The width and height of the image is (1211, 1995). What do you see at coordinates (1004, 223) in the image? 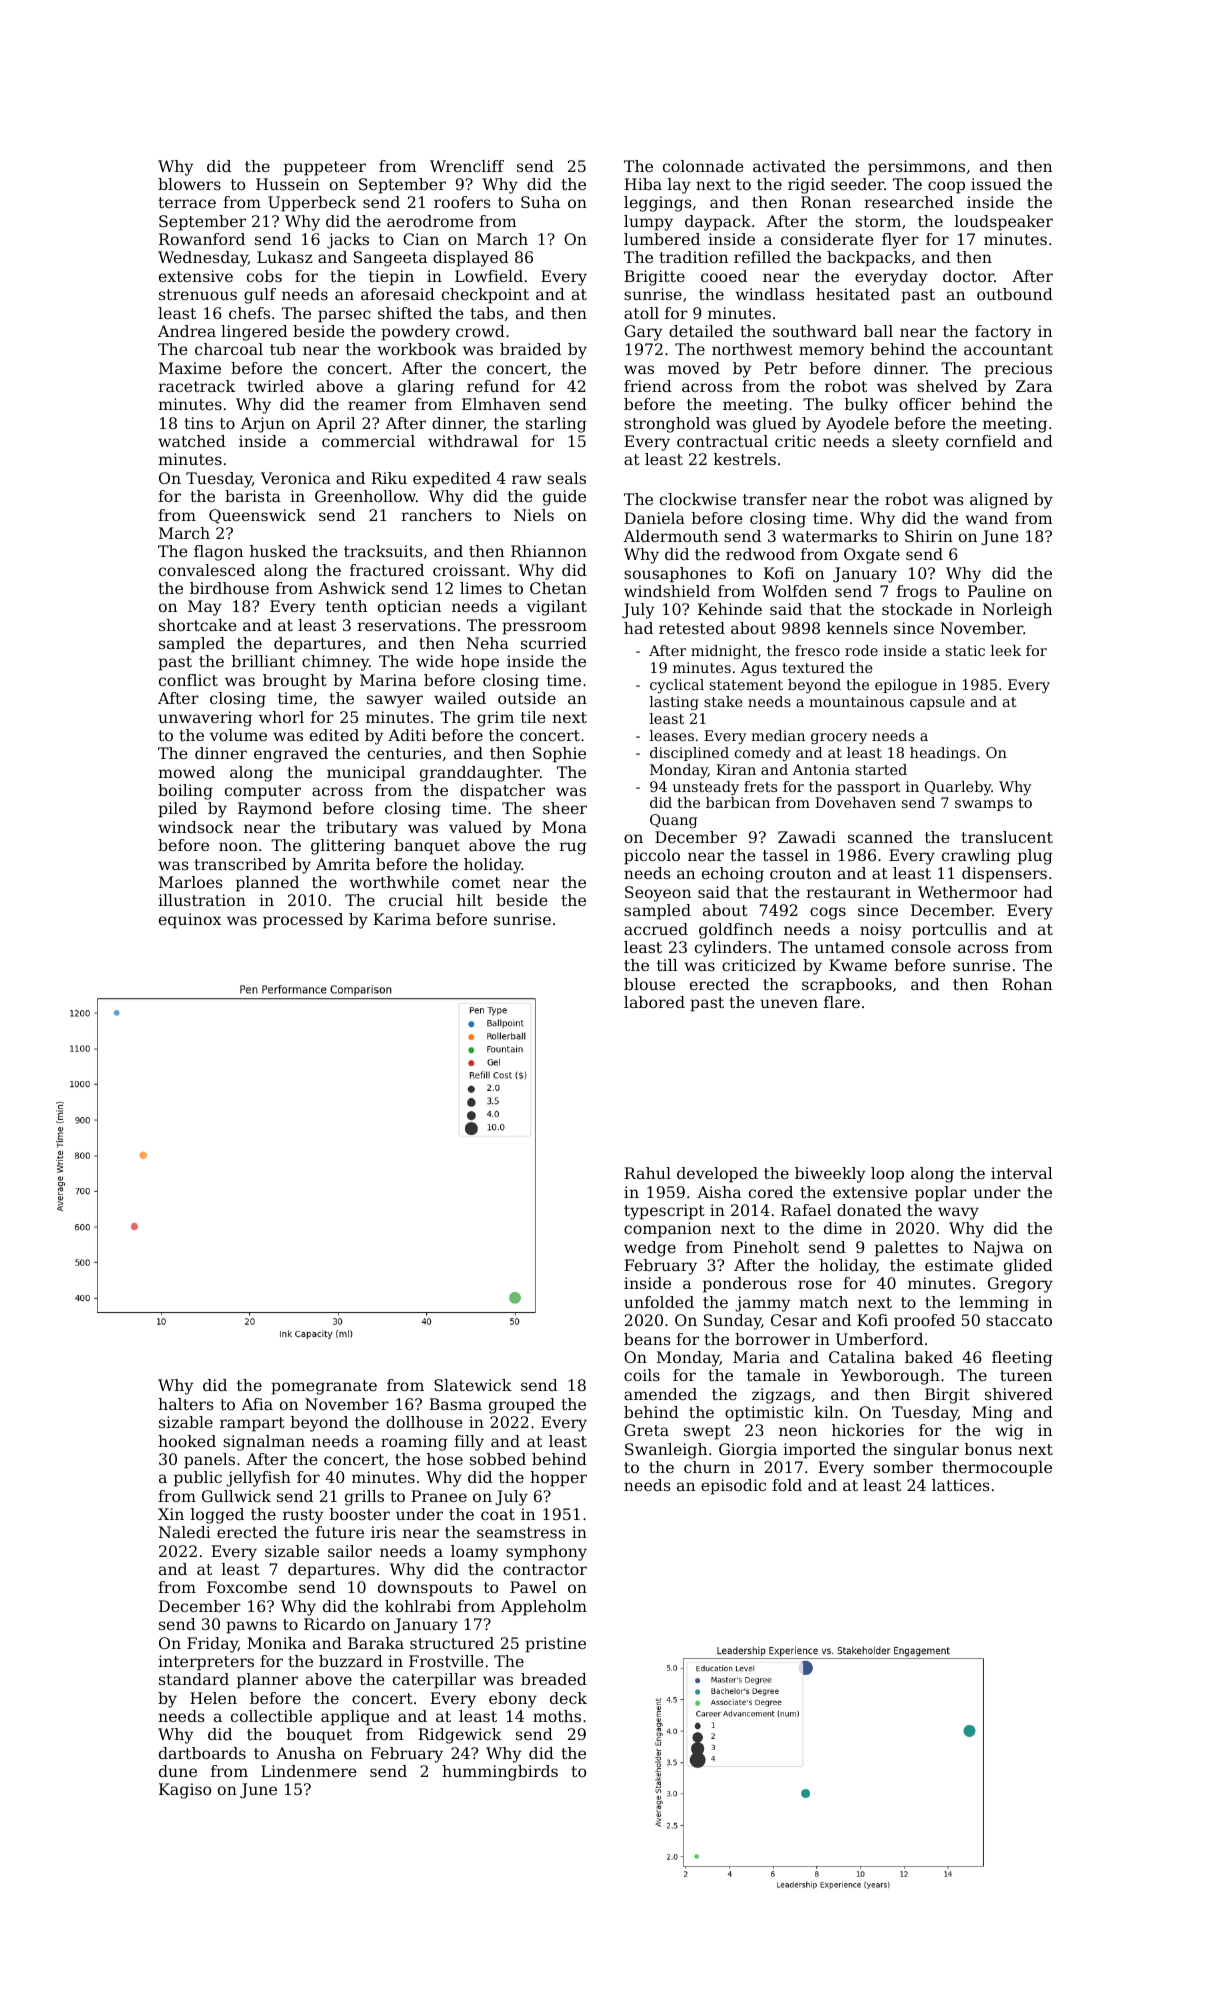
I see `loudspeaker` at bounding box center [1004, 223].
